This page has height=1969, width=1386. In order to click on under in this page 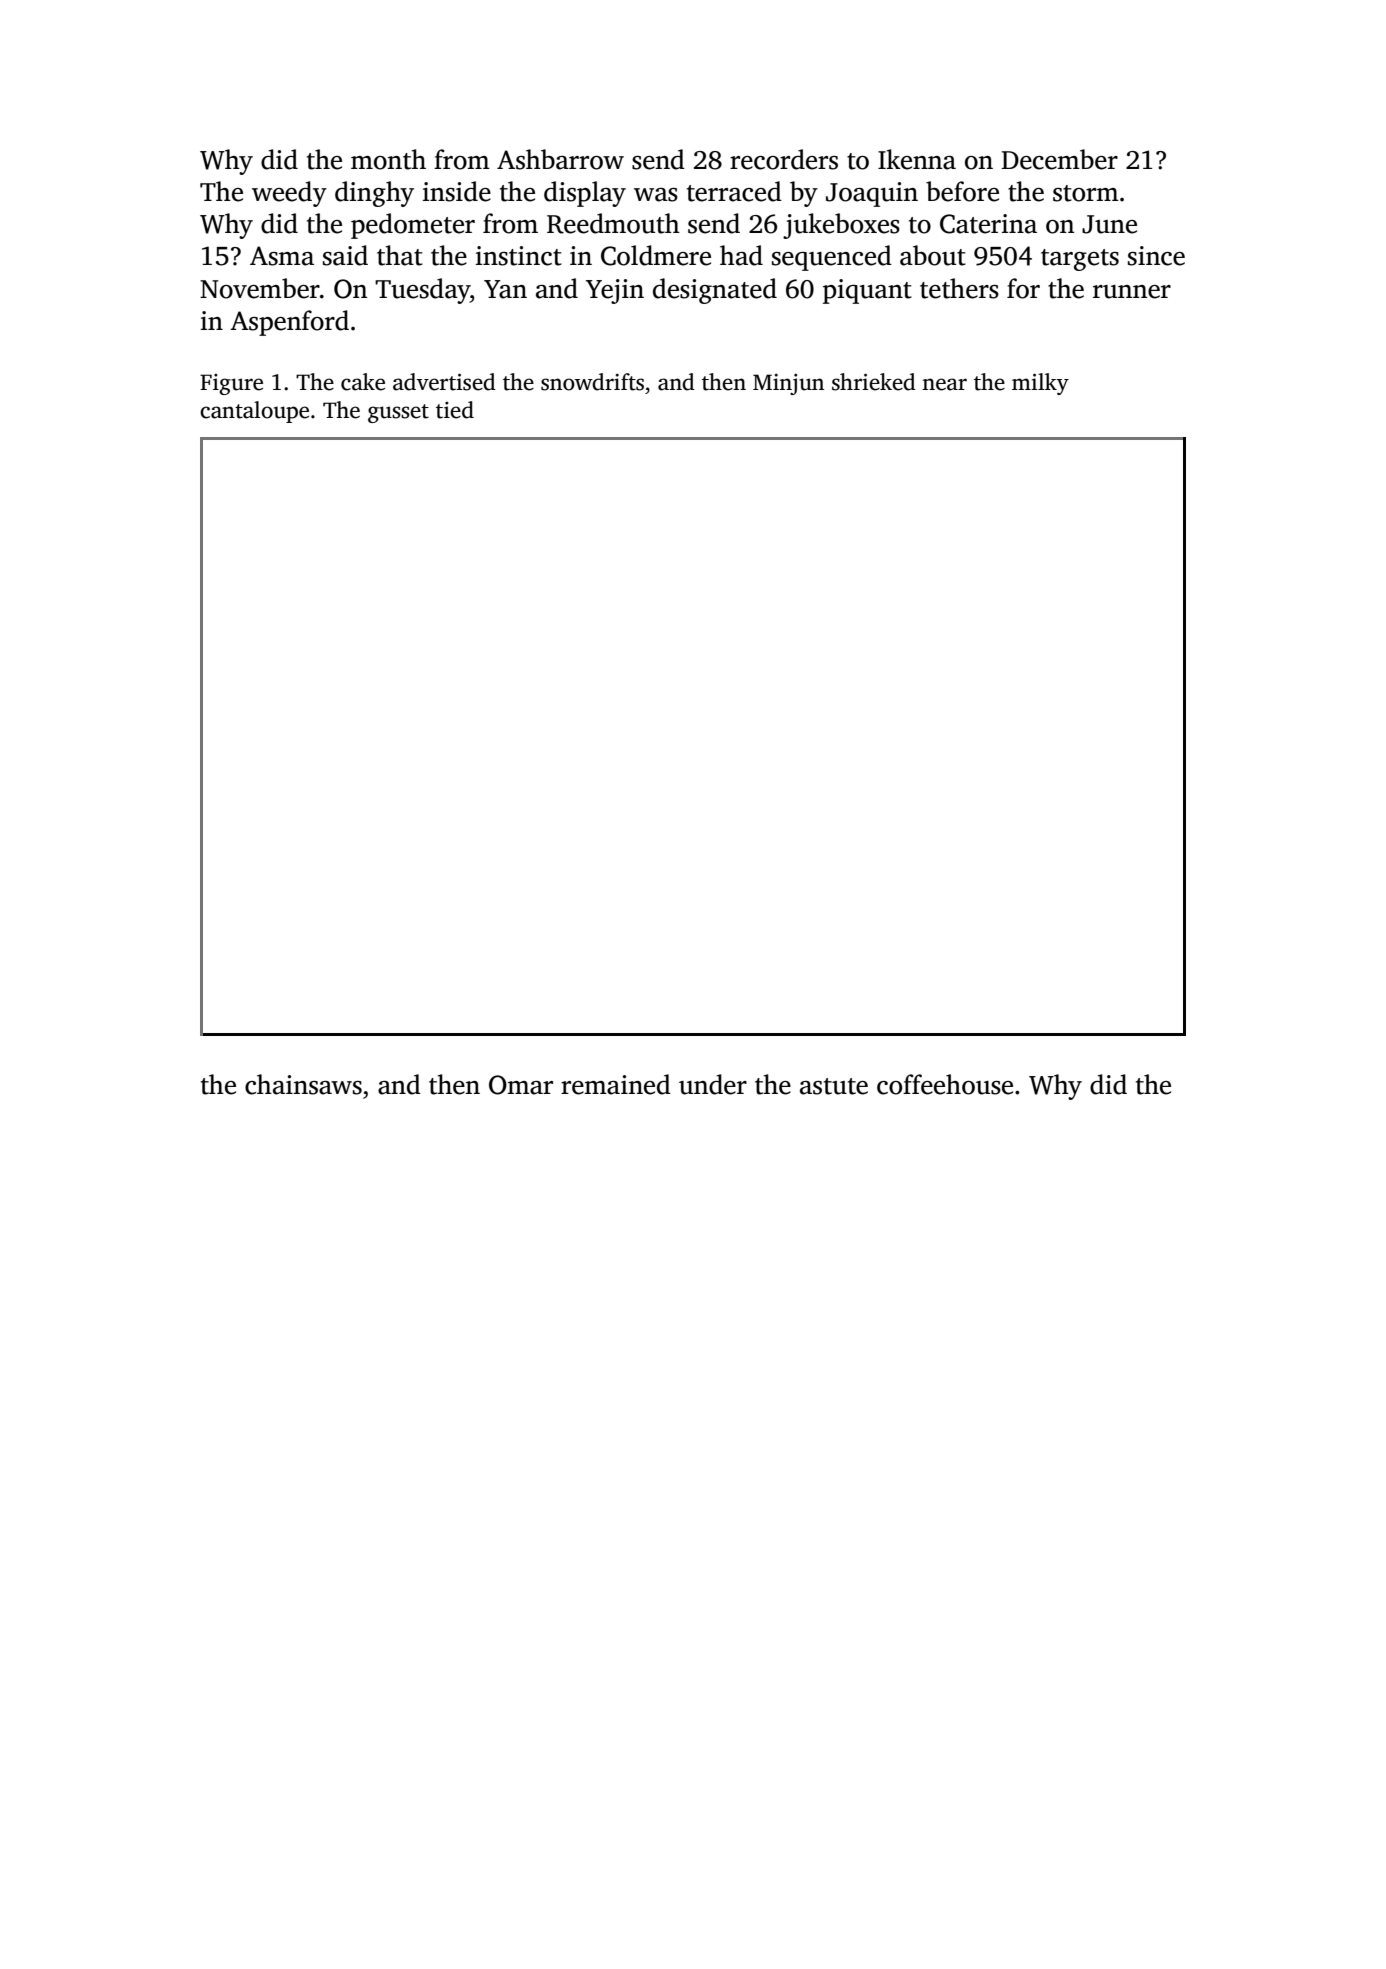, I will do `click(713, 1084)`.
